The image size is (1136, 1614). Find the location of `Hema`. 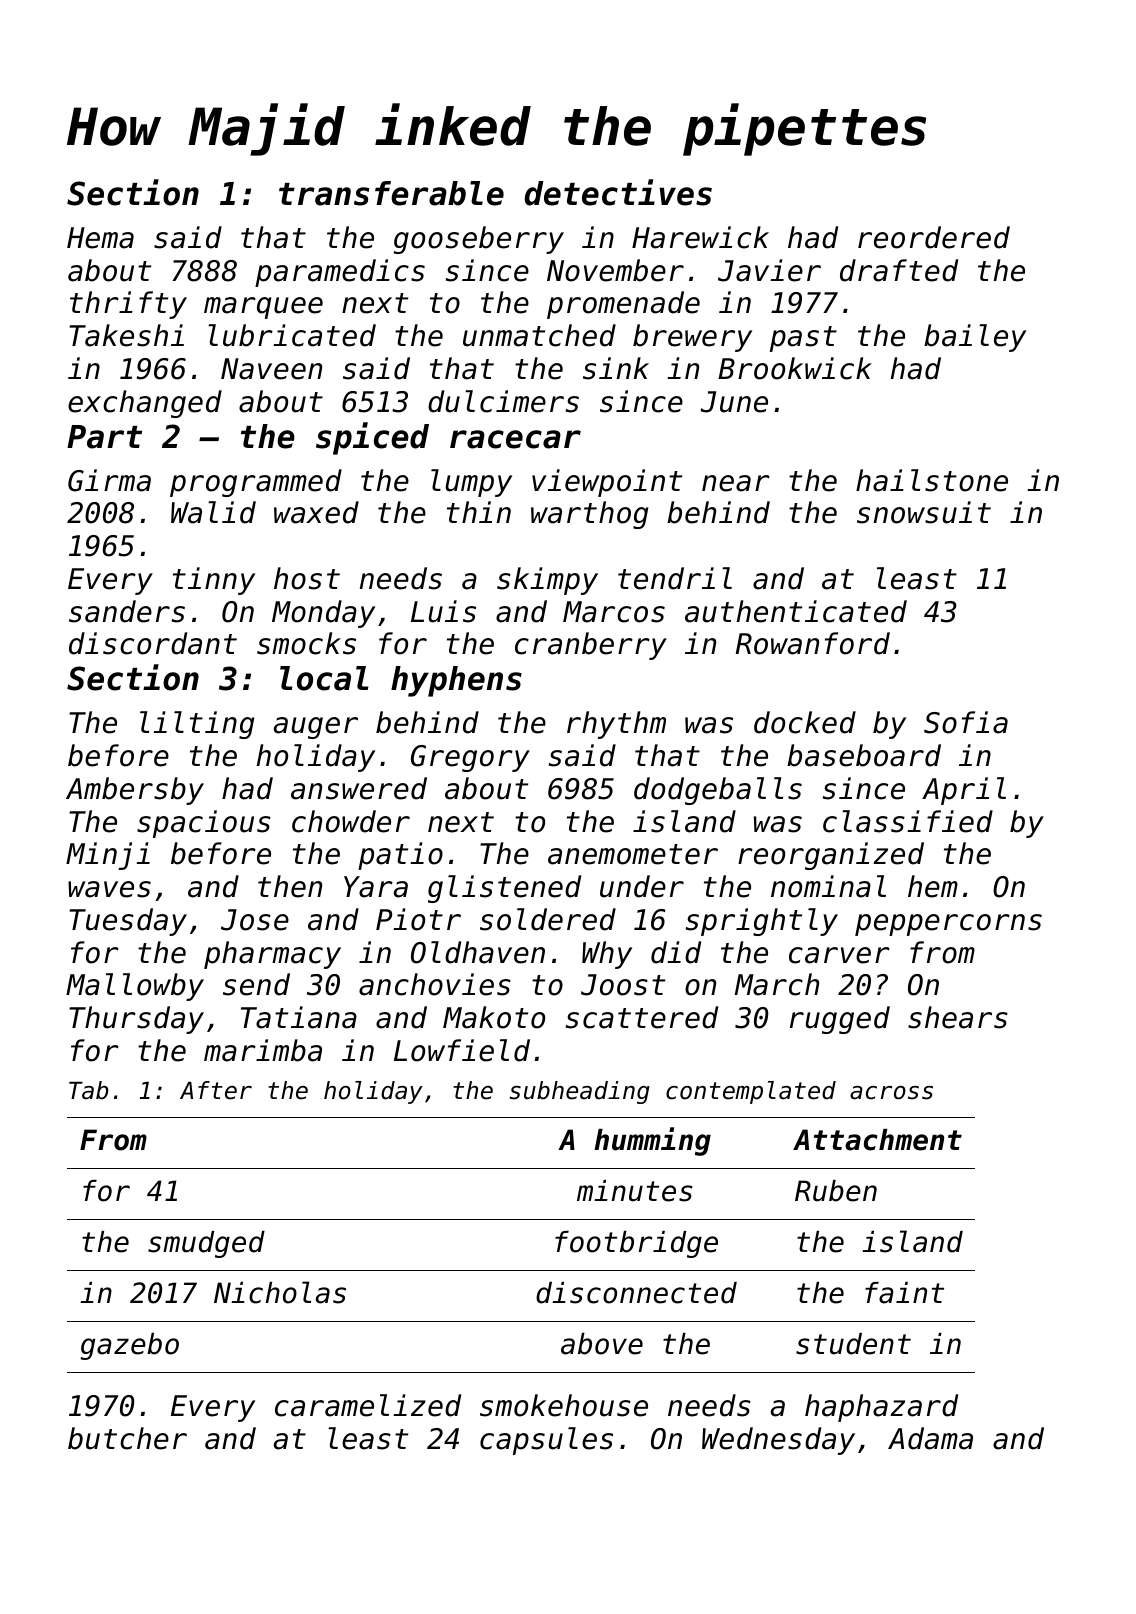

Hema is located at coordinates (100, 238).
